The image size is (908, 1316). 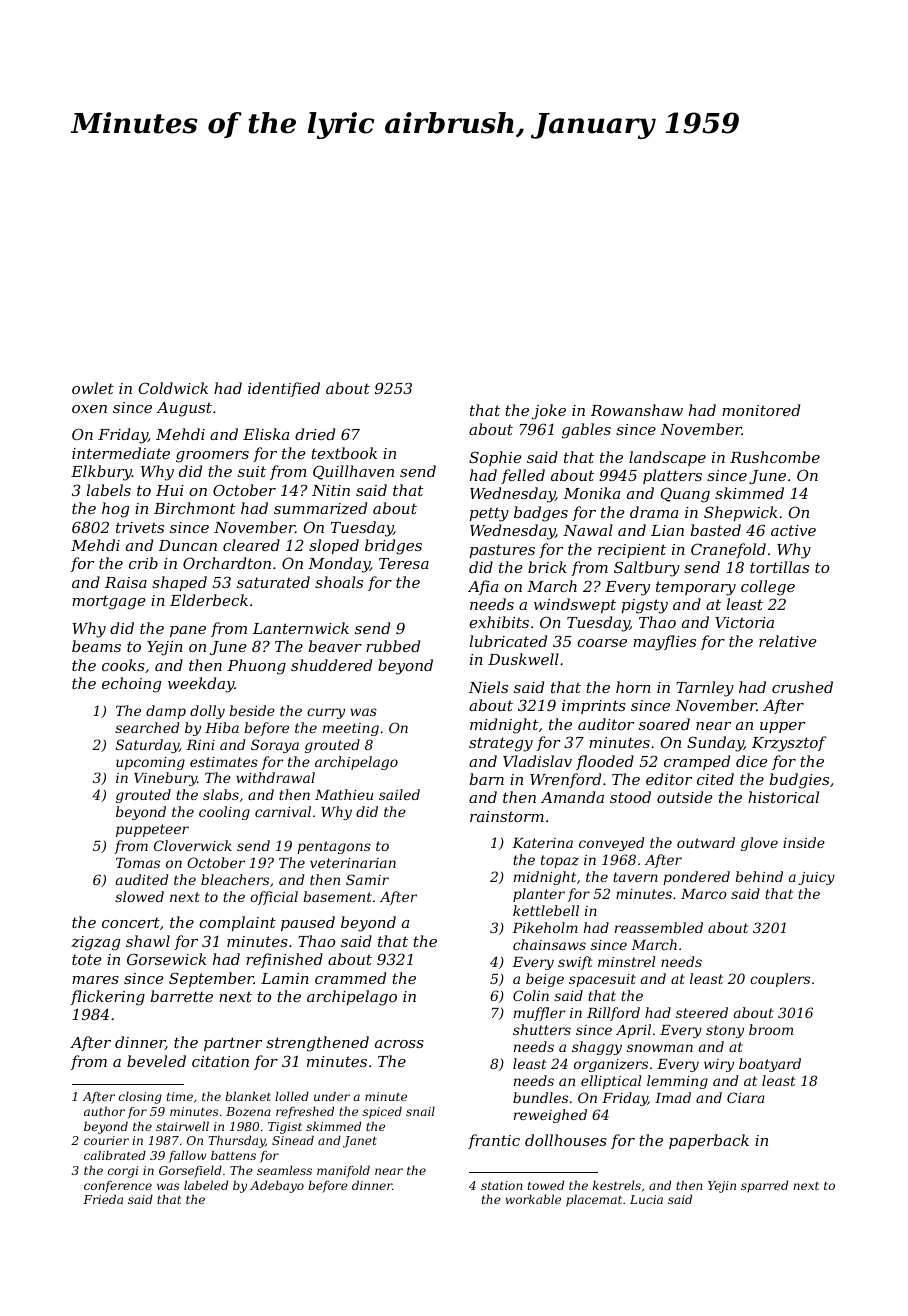 I want to click on tote, so click(x=86, y=959).
